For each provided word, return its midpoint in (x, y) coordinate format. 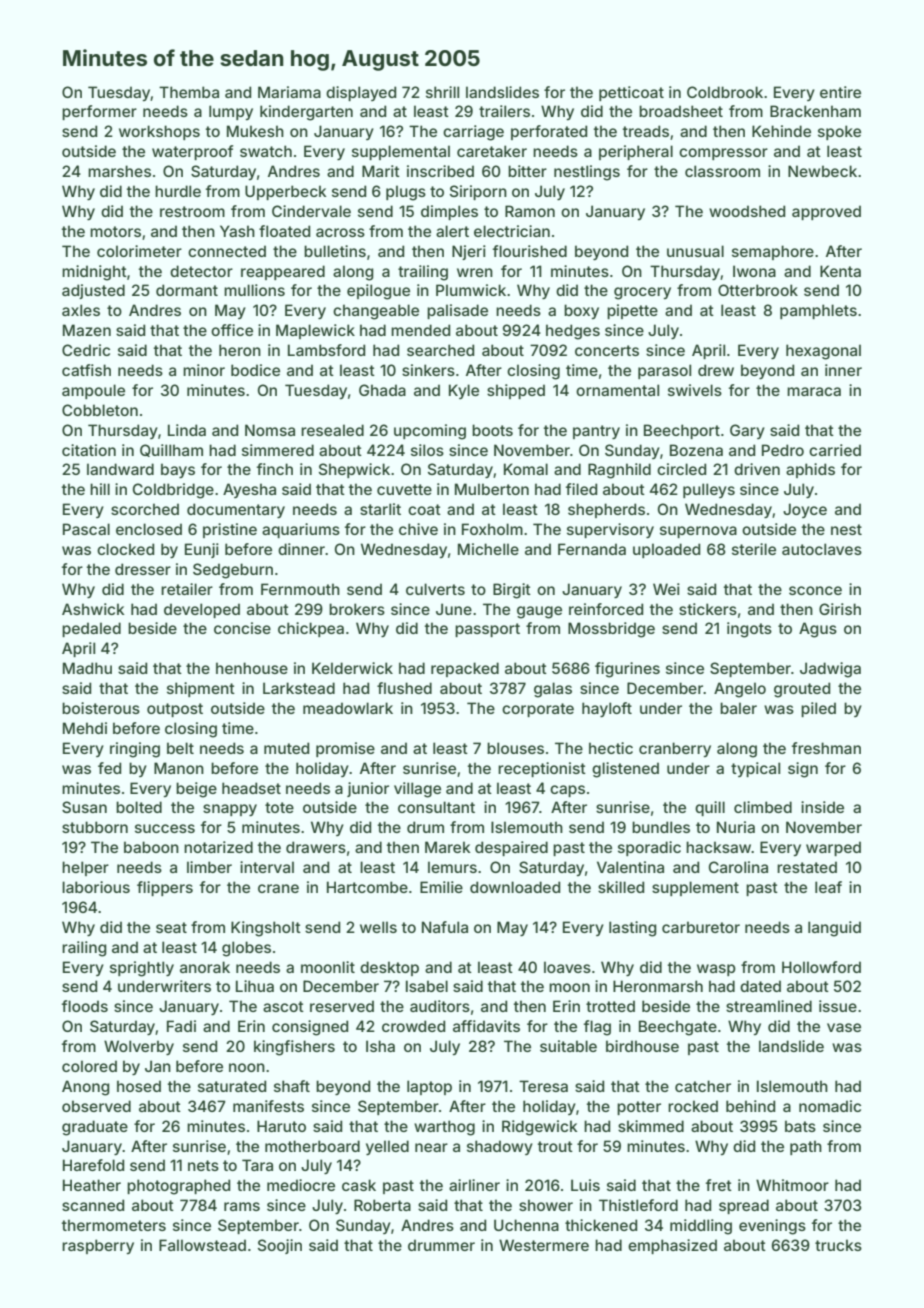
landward (120, 469)
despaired (511, 848)
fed (109, 768)
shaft (292, 1086)
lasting (633, 929)
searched (440, 350)
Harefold (93, 1165)
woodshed (747, 211)
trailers (504, 111)
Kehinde (781, 131)
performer (99, 112)
